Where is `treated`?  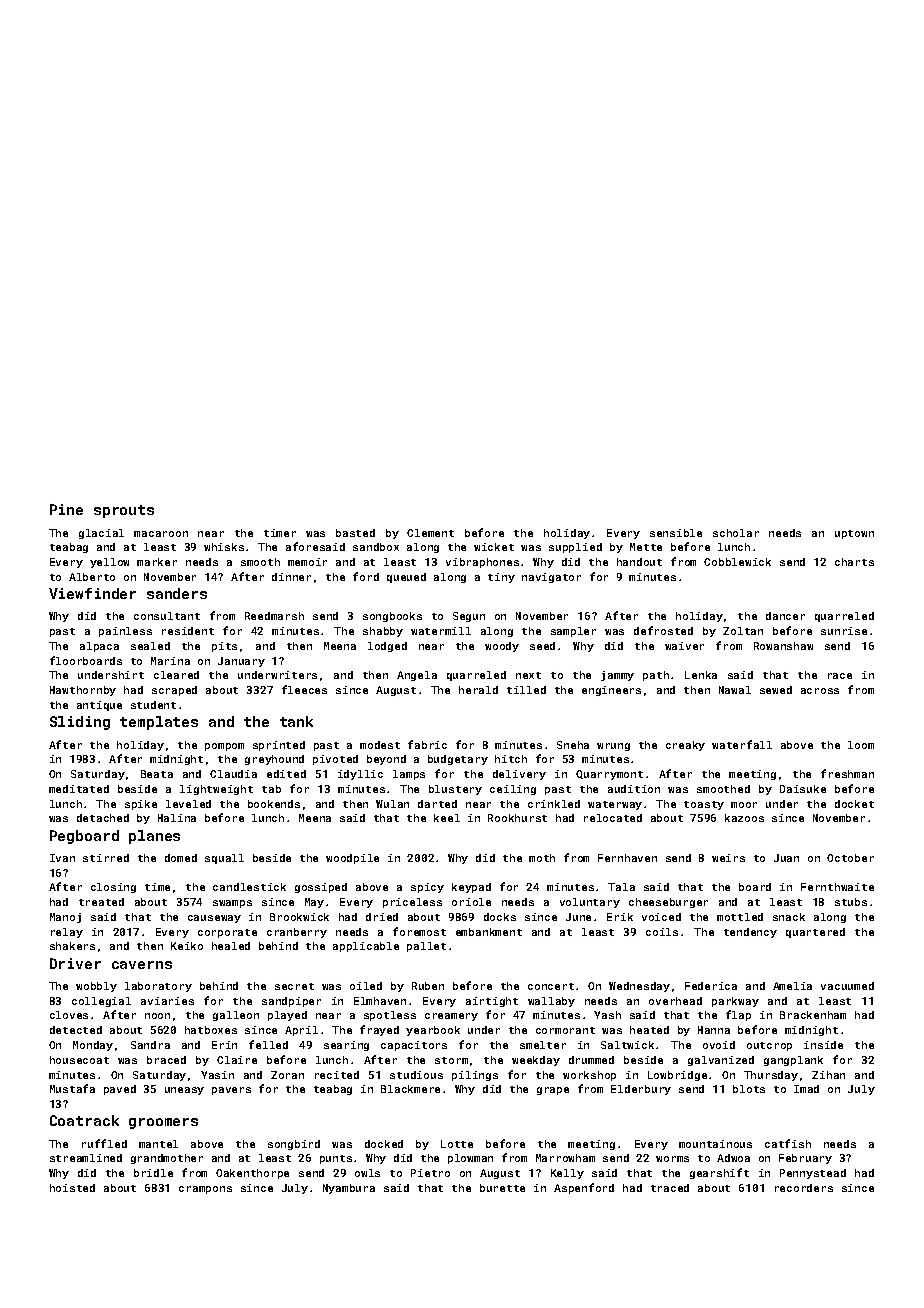 treated is located at coordinates (101, 902).
